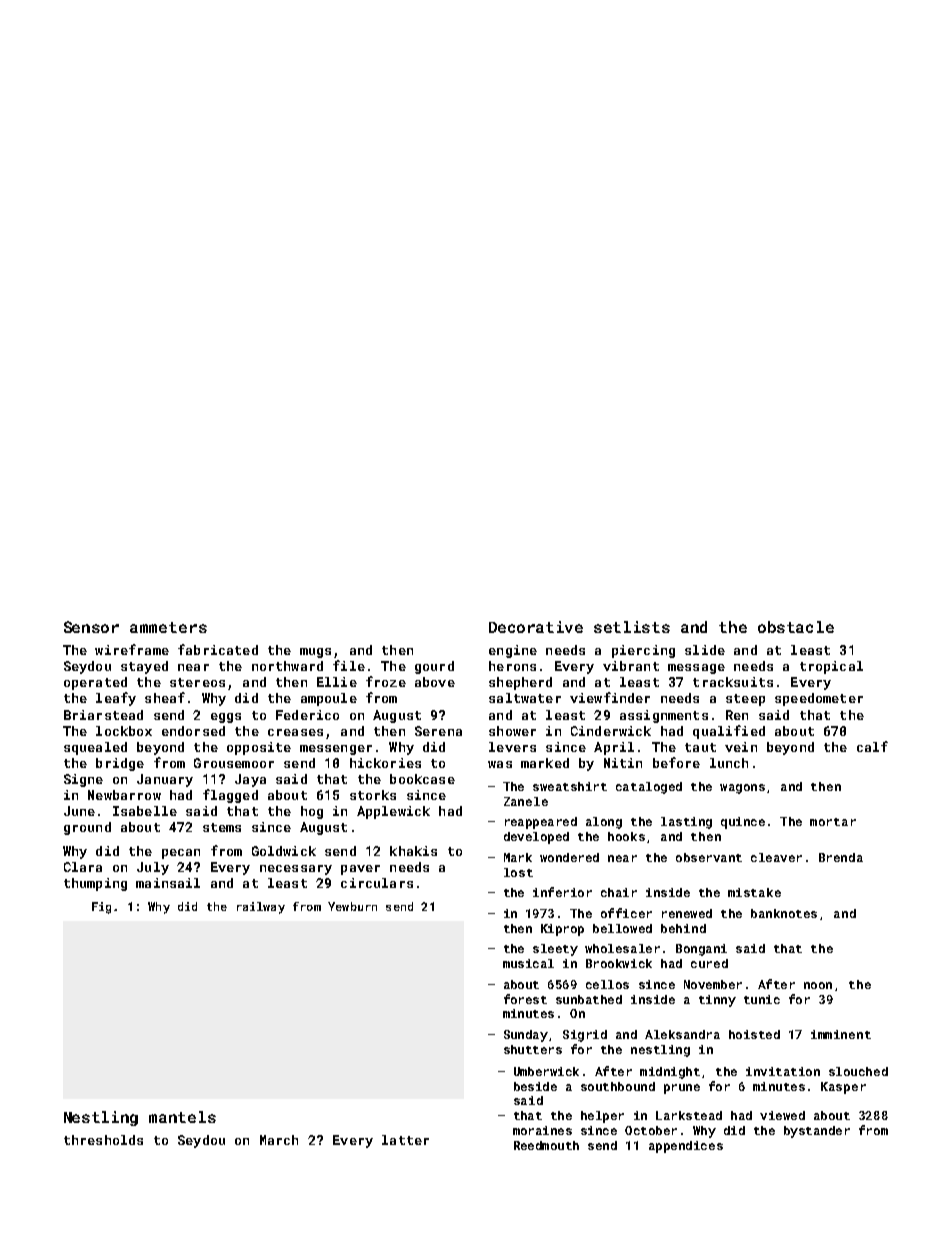 The height and width of the screenshot is (1233, 952). I want to click on Yewburn, so click(352, 906).
